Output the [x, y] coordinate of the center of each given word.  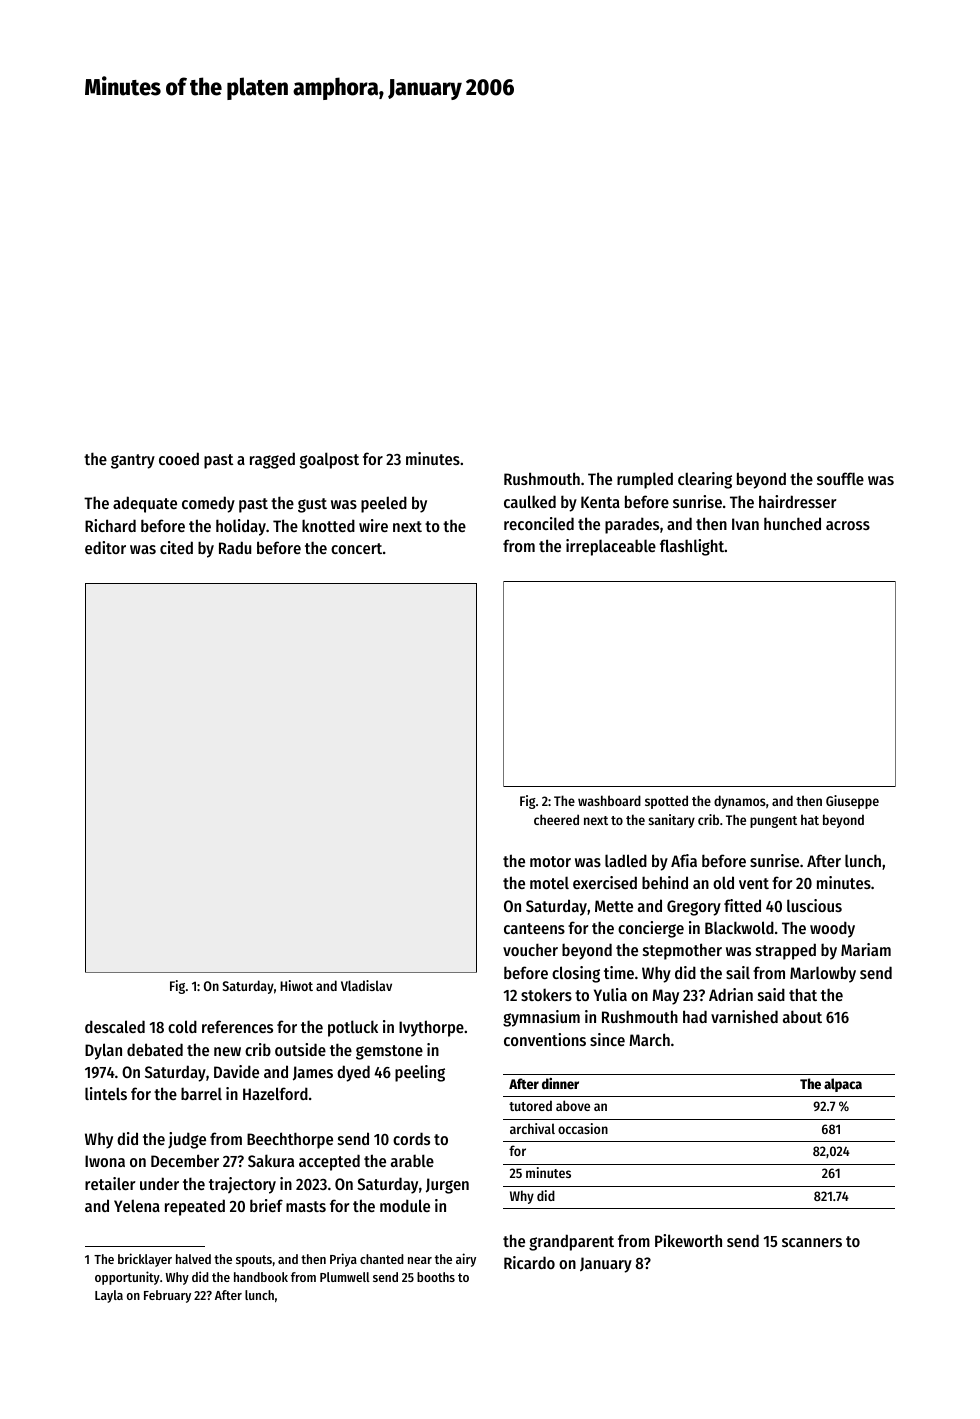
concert [356, 548]
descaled [115, 1026]
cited [176, 547]
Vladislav [366, 985]
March [649, 1039]
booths [436, 1277]
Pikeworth [688, 1240]
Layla [109, 1296]
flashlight [692, 547]
